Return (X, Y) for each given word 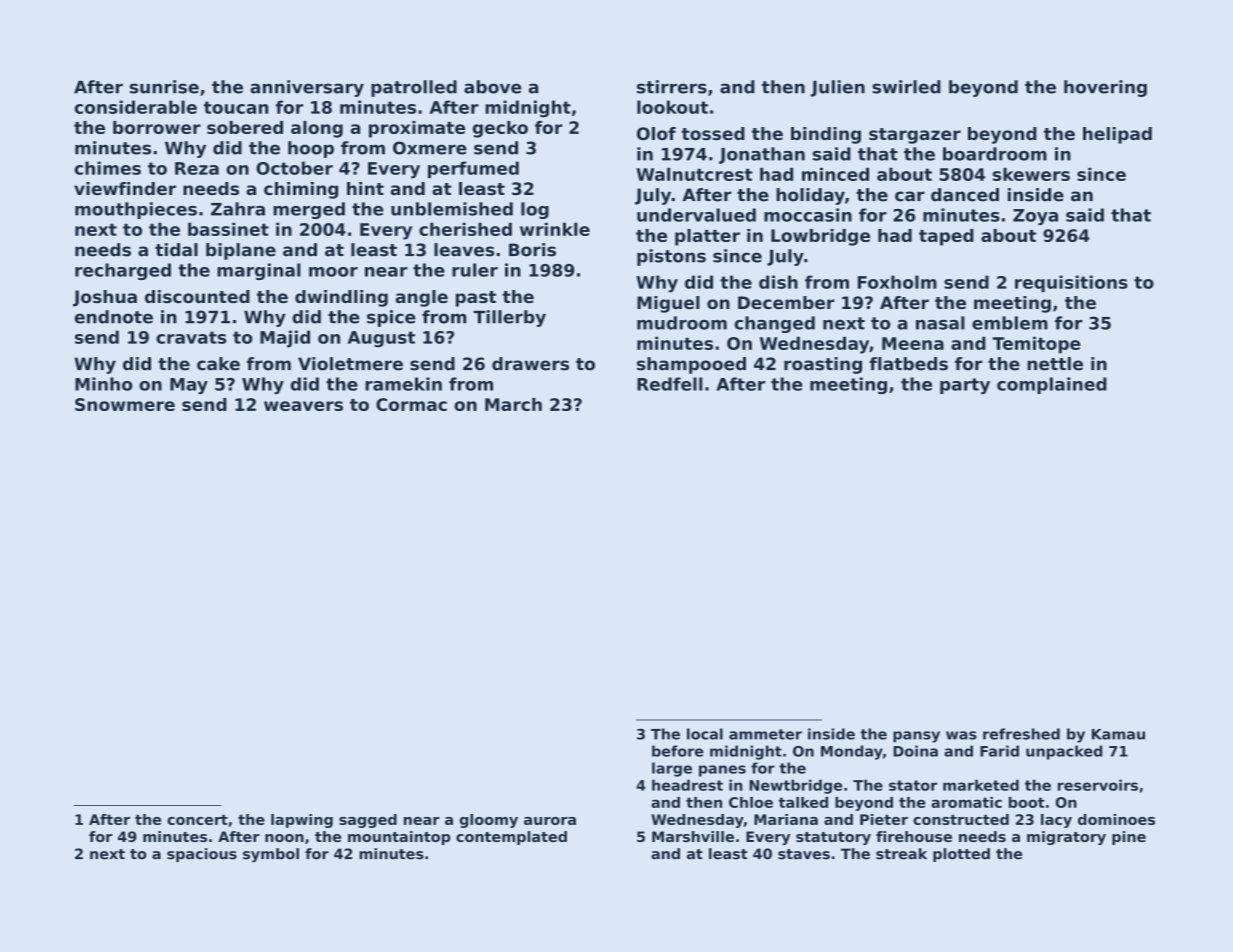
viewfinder (125, 188)
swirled (906, 87)
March (513, 404)
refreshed (1021, 734)
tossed (713, 133)
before (678, 751)
